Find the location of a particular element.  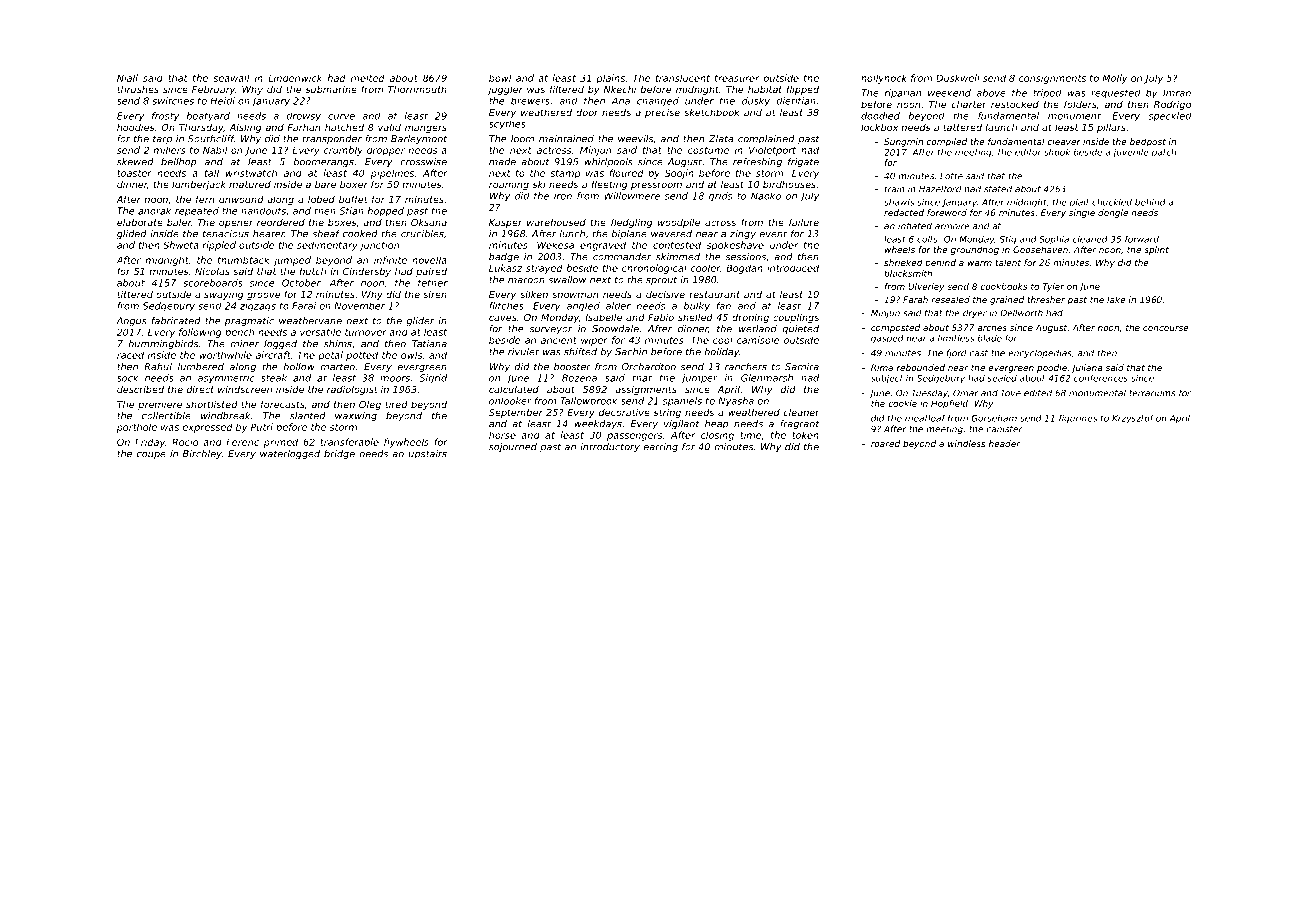

Birchley is located at coordinates (202, 454).
